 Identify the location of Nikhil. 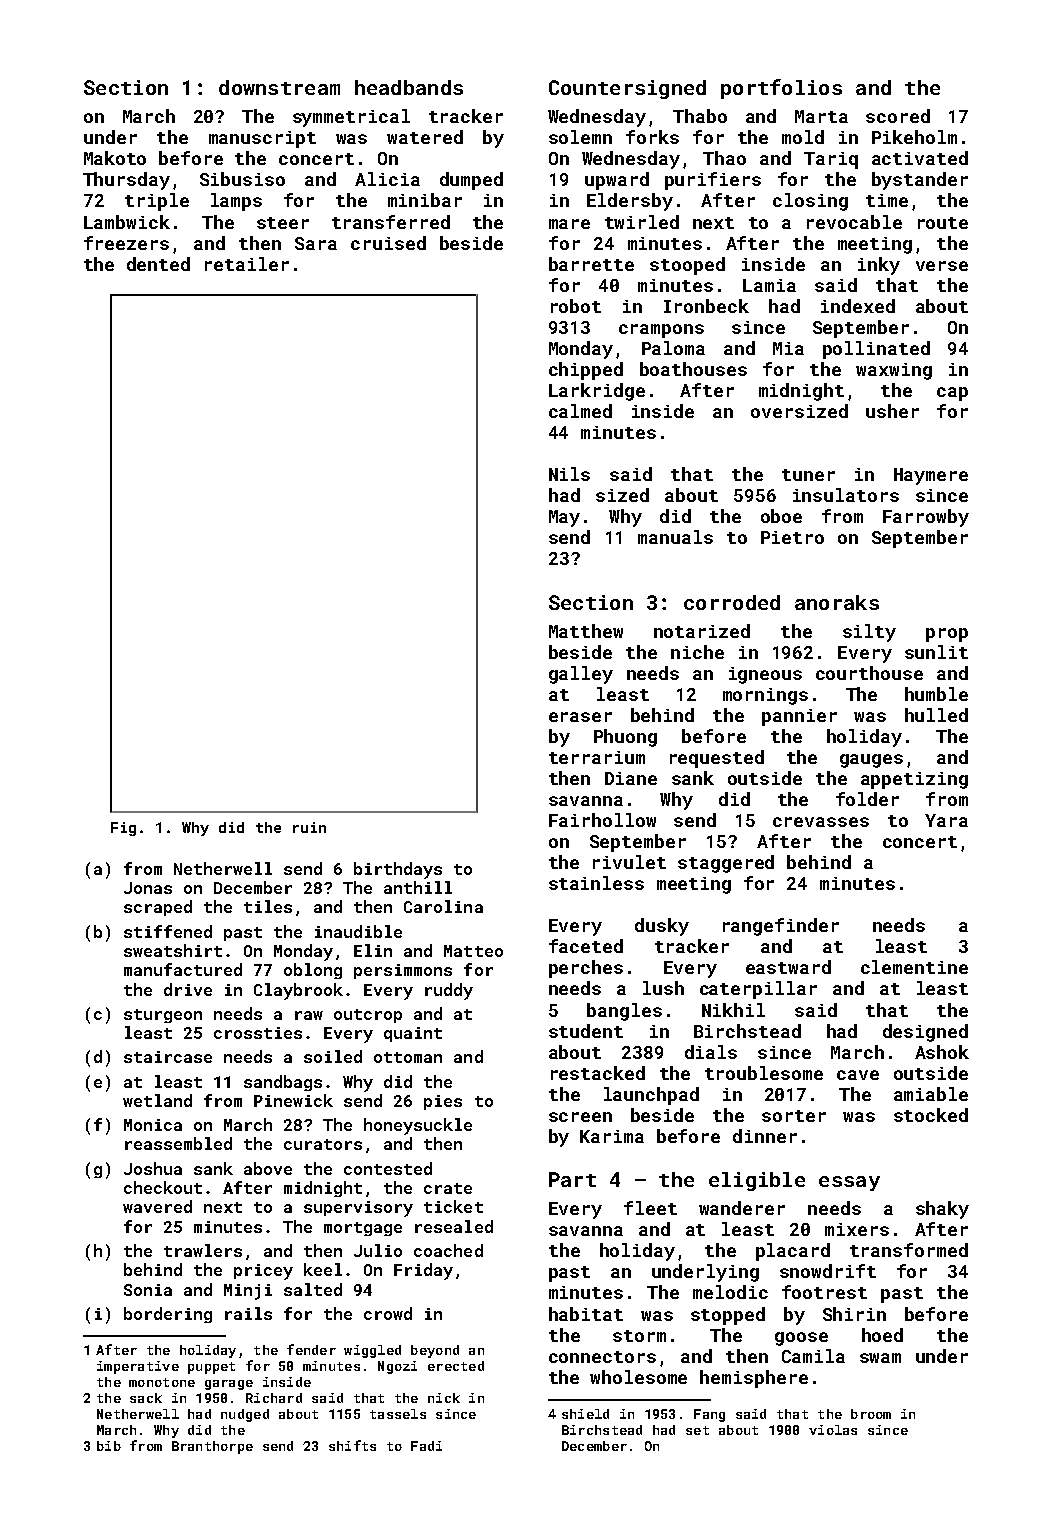
(733, 1010).
